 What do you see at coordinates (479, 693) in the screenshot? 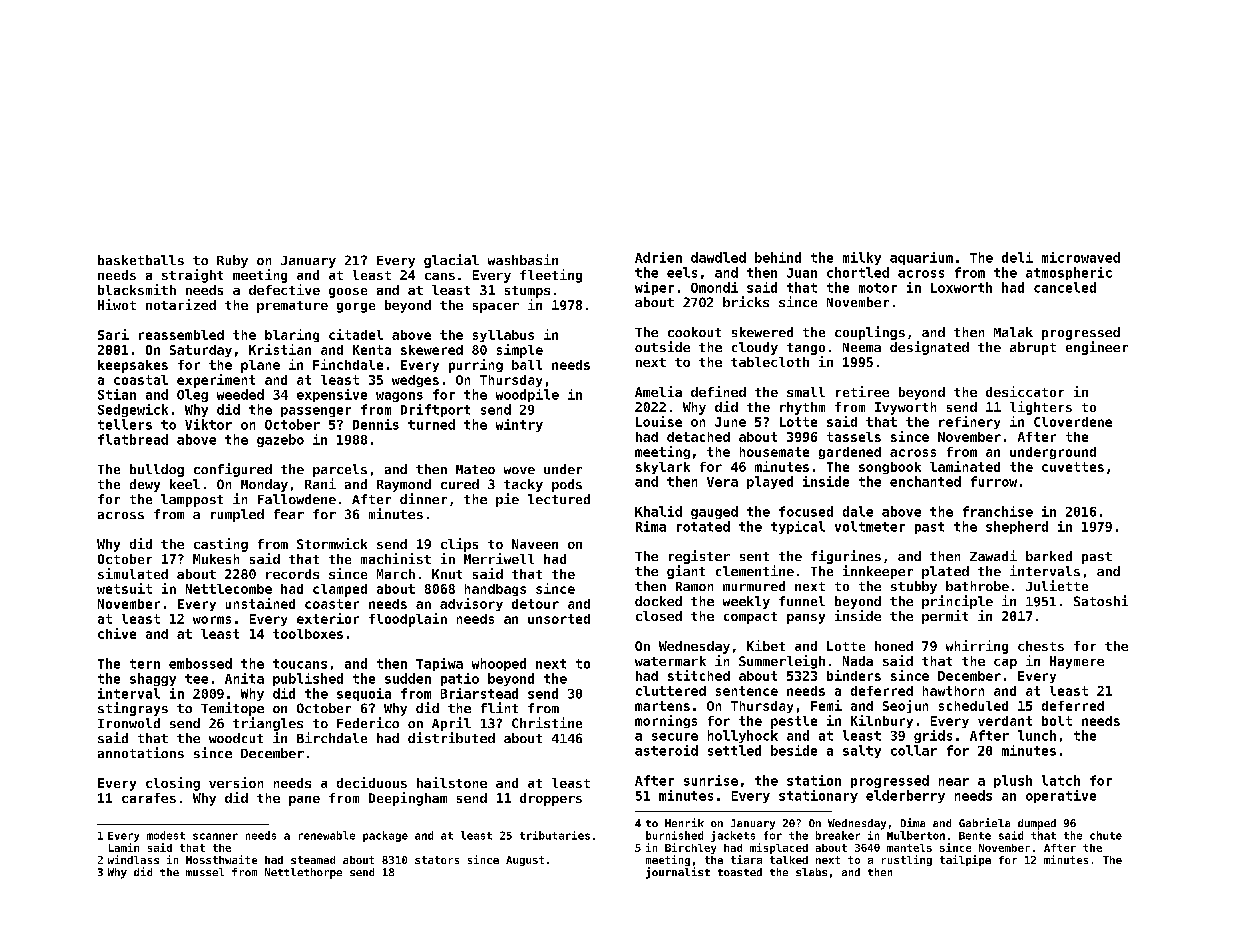
I see `Briarstead` at bounding box center [479, 693].
